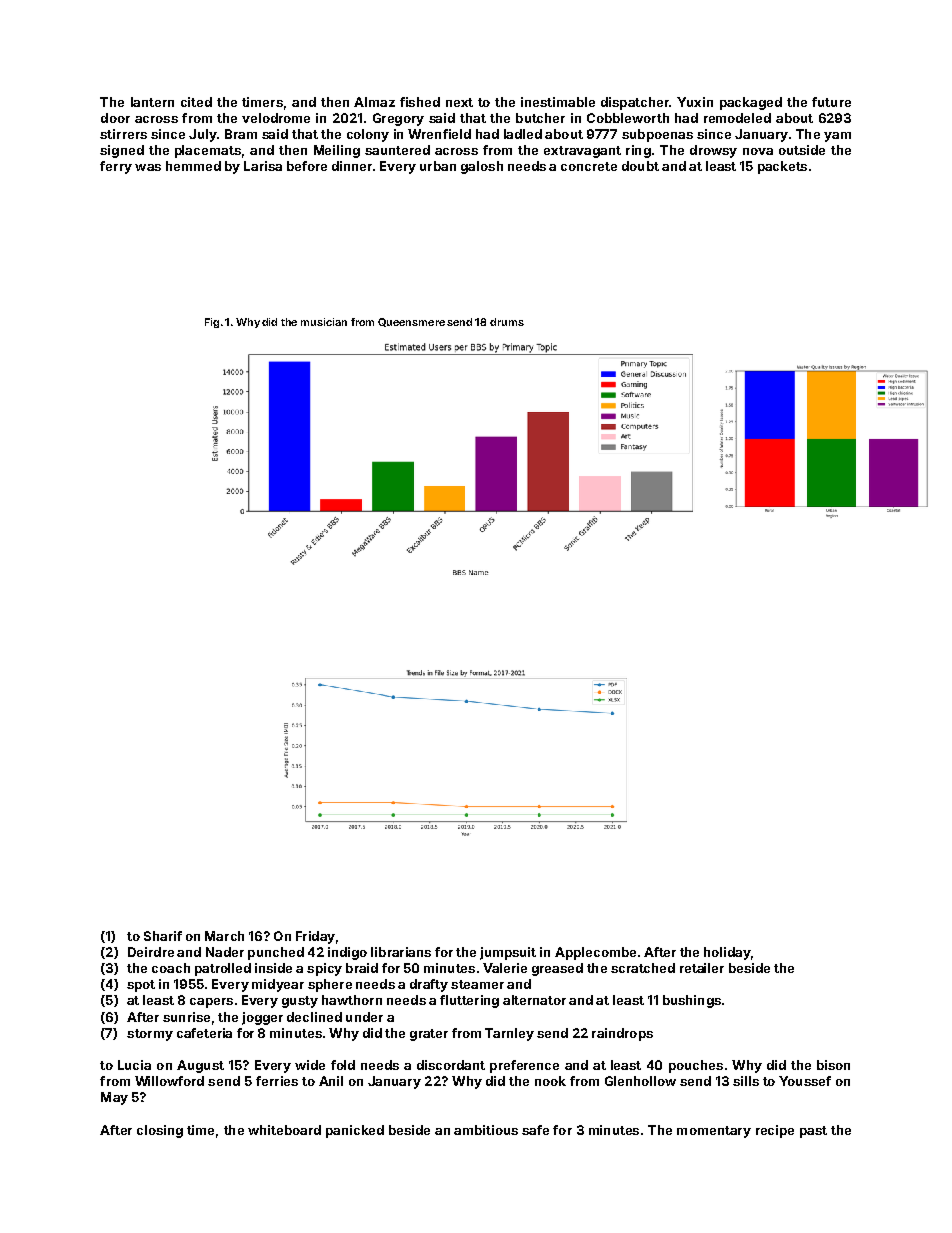  I want to click on indigo, so click(347, 953).
